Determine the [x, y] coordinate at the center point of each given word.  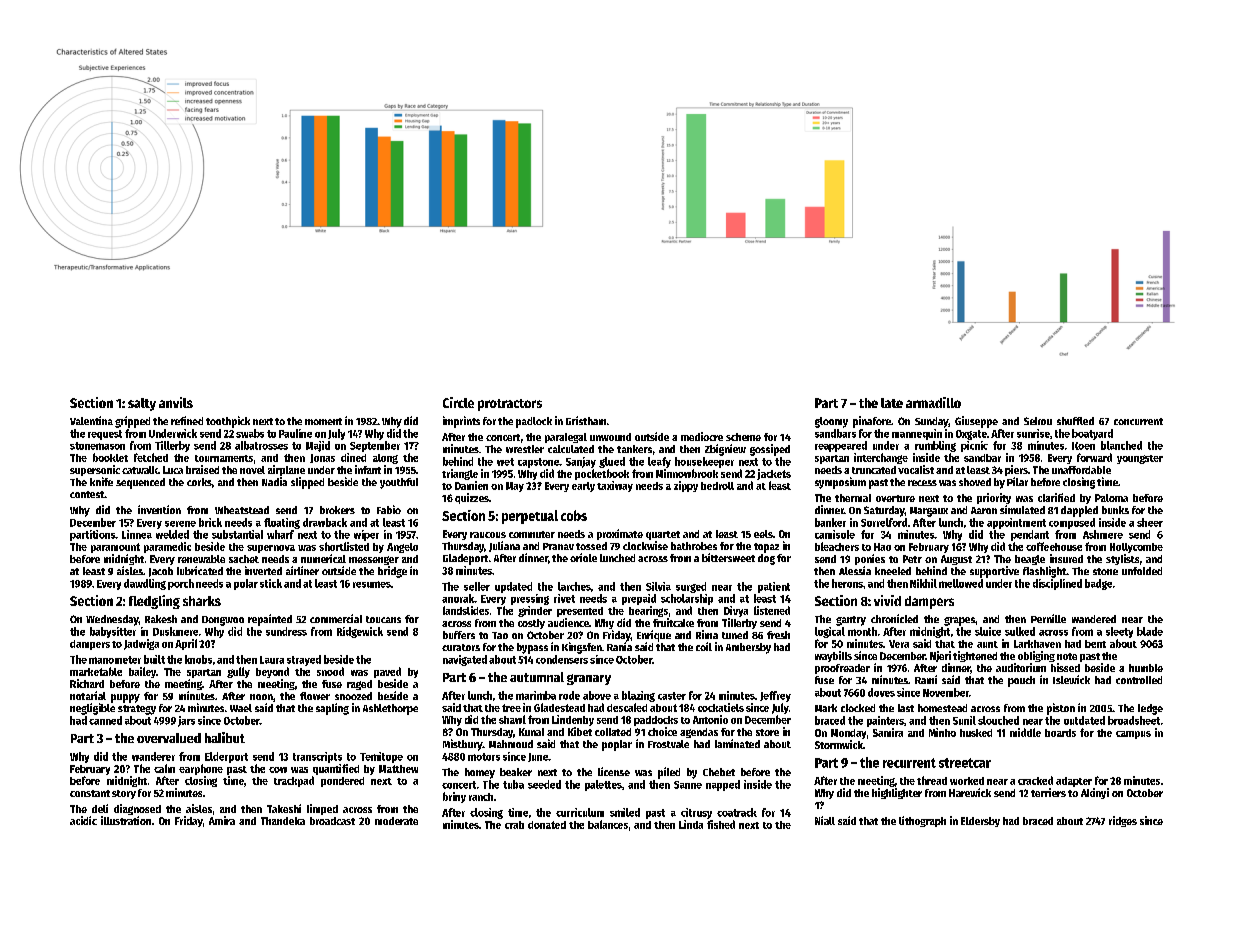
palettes [603, 785]
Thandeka [283, 821]
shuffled [1075, 421]
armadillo [933, 402]
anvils [176, 402]
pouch [1021, 681]
